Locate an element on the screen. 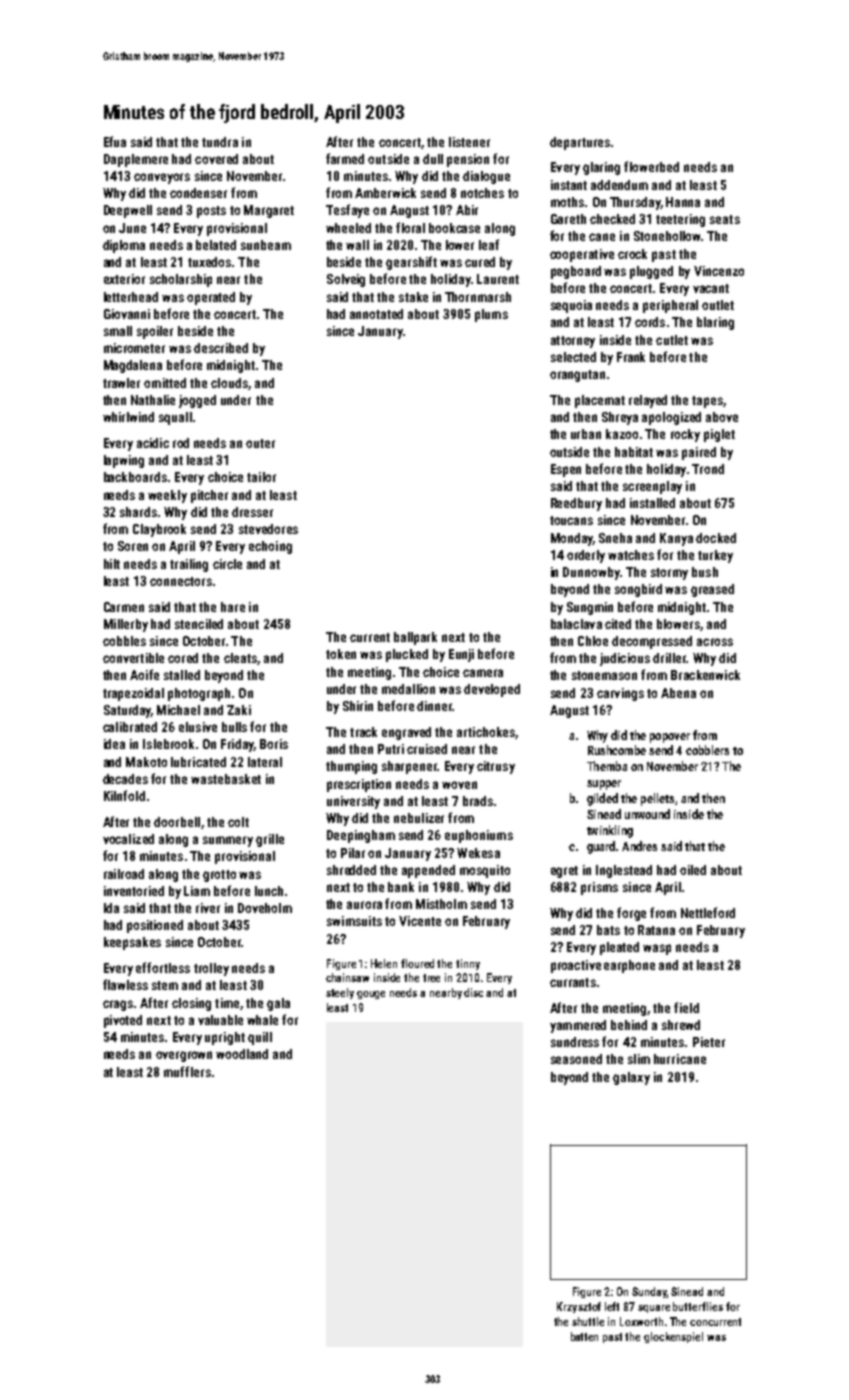 The height and width of the screenshot is (1400, 849). departures is located at coordinates (580, 143).
